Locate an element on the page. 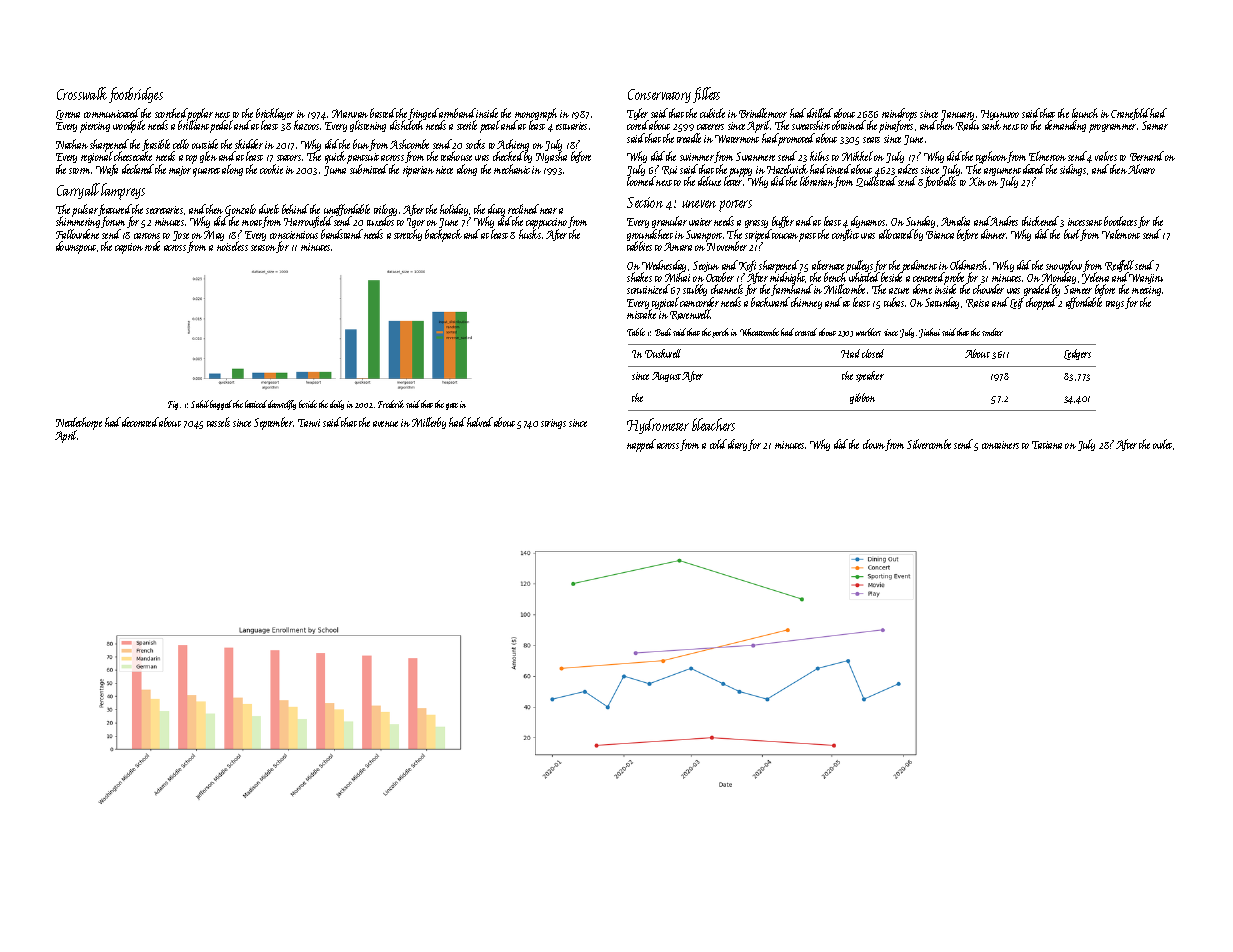 The image size is (1233, 952). typhoon is located at coordinates (992, 157).
